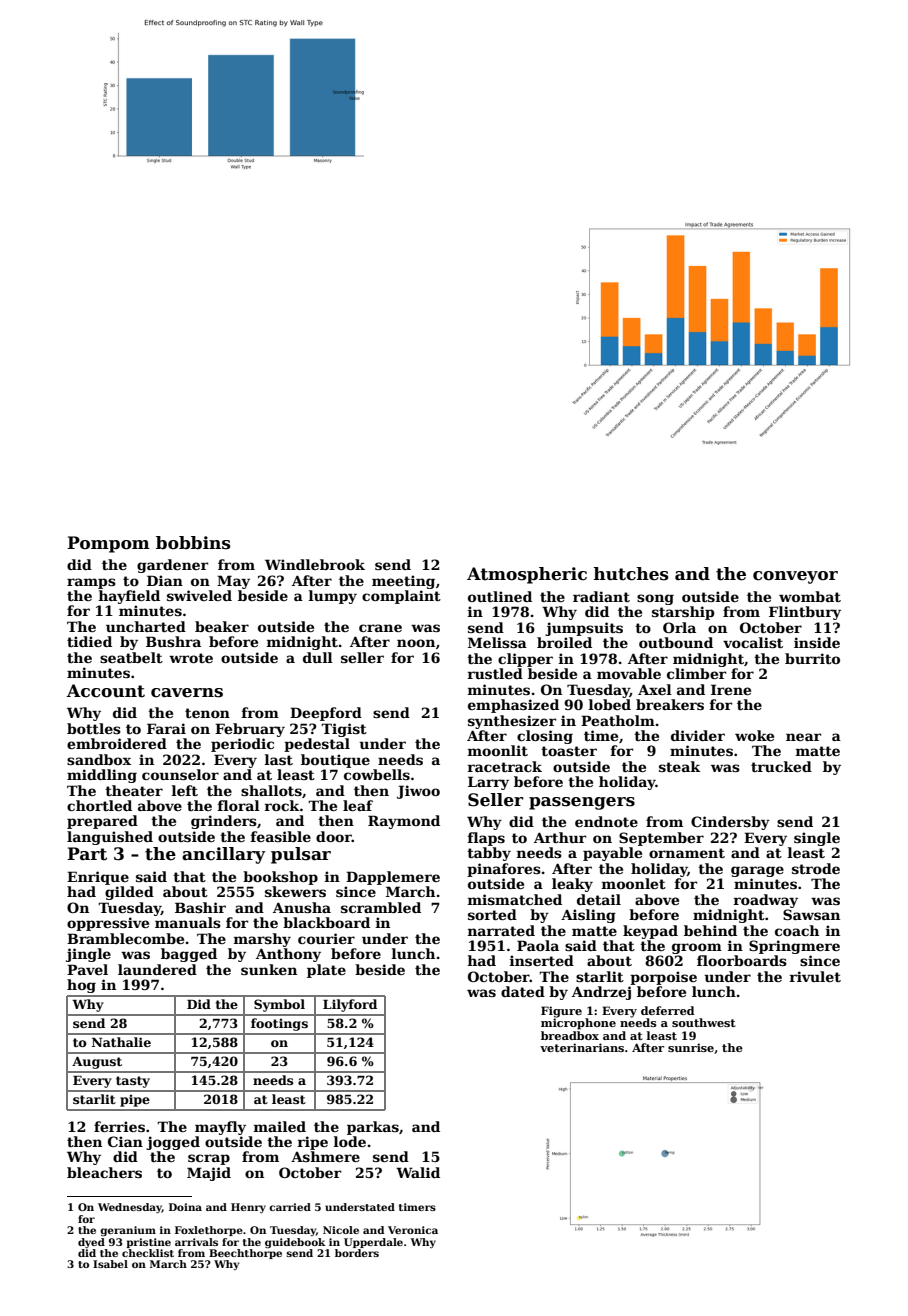 This page has width=908, height=1316. Describe the element at coordinates (166, 728) in the page. I see `Farai` at that location.
